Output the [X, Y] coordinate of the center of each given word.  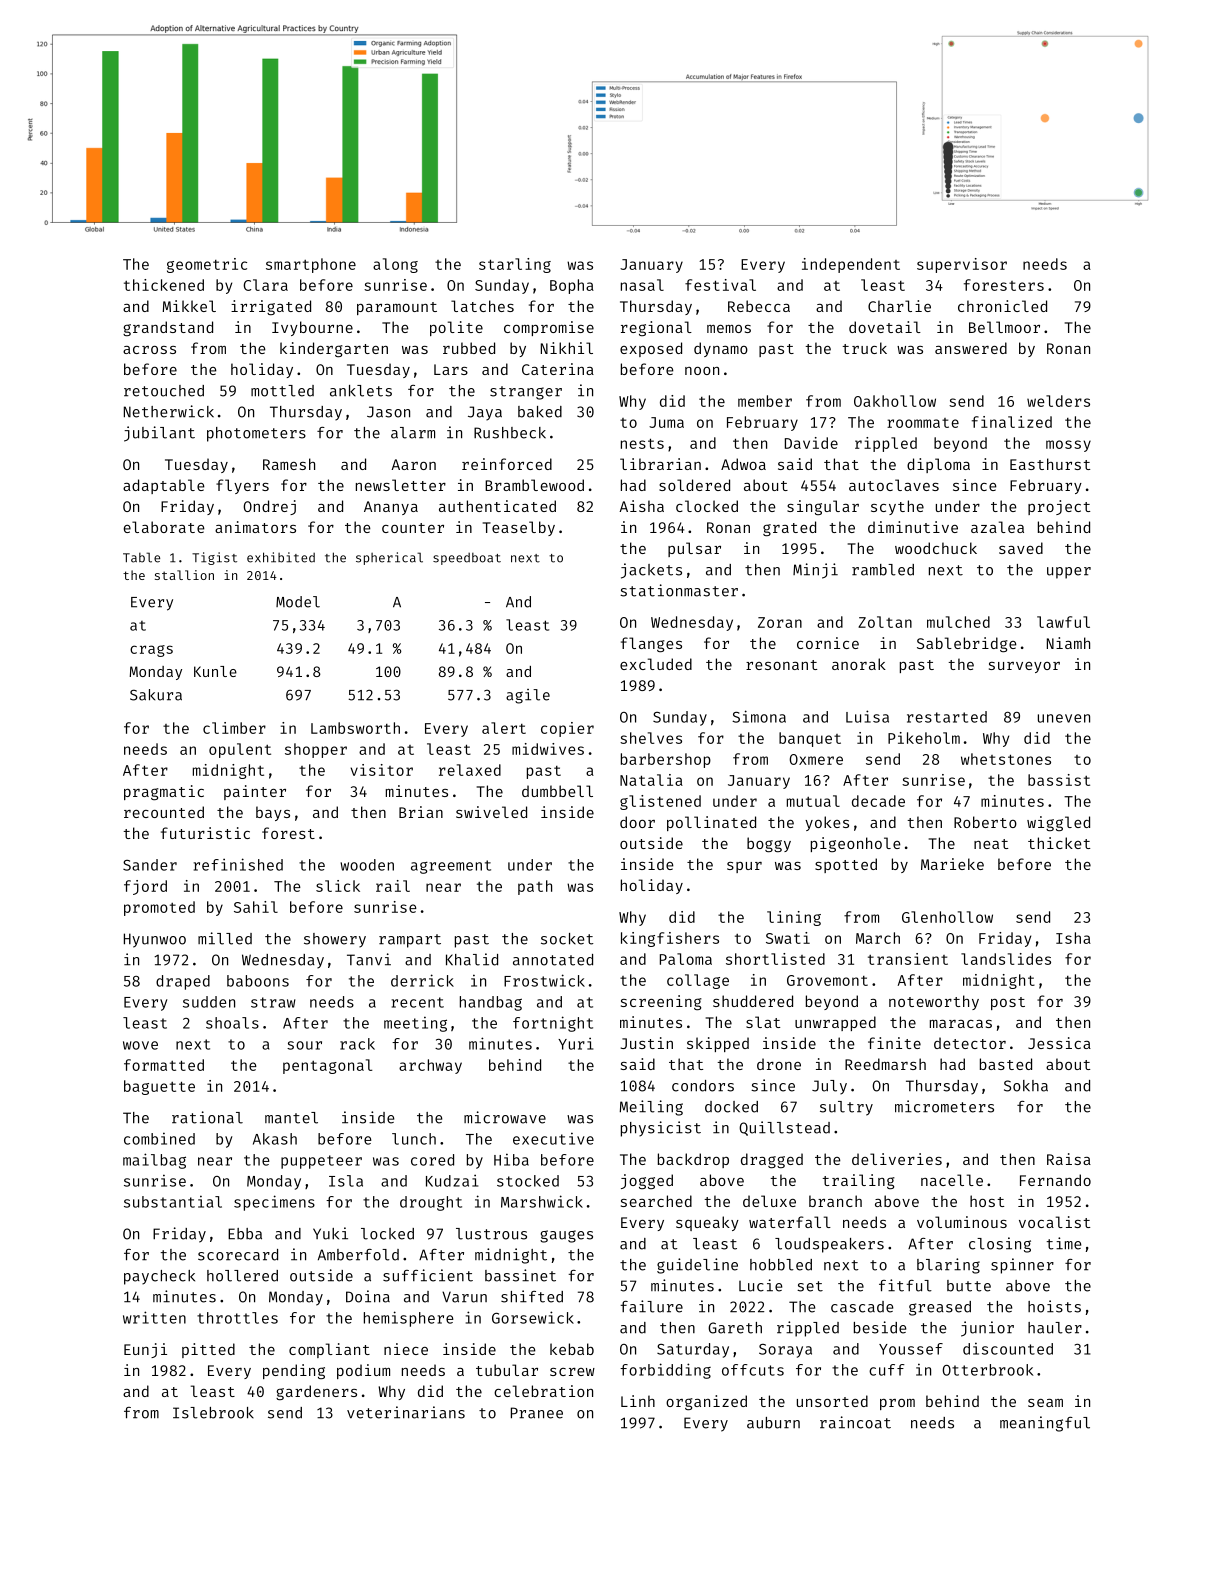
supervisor [962, 265]
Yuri [575, 1043]
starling [515, 265]
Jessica [1059, 1043]
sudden [209, 1002]
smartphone [311, 265]
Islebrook [213, 1413]
